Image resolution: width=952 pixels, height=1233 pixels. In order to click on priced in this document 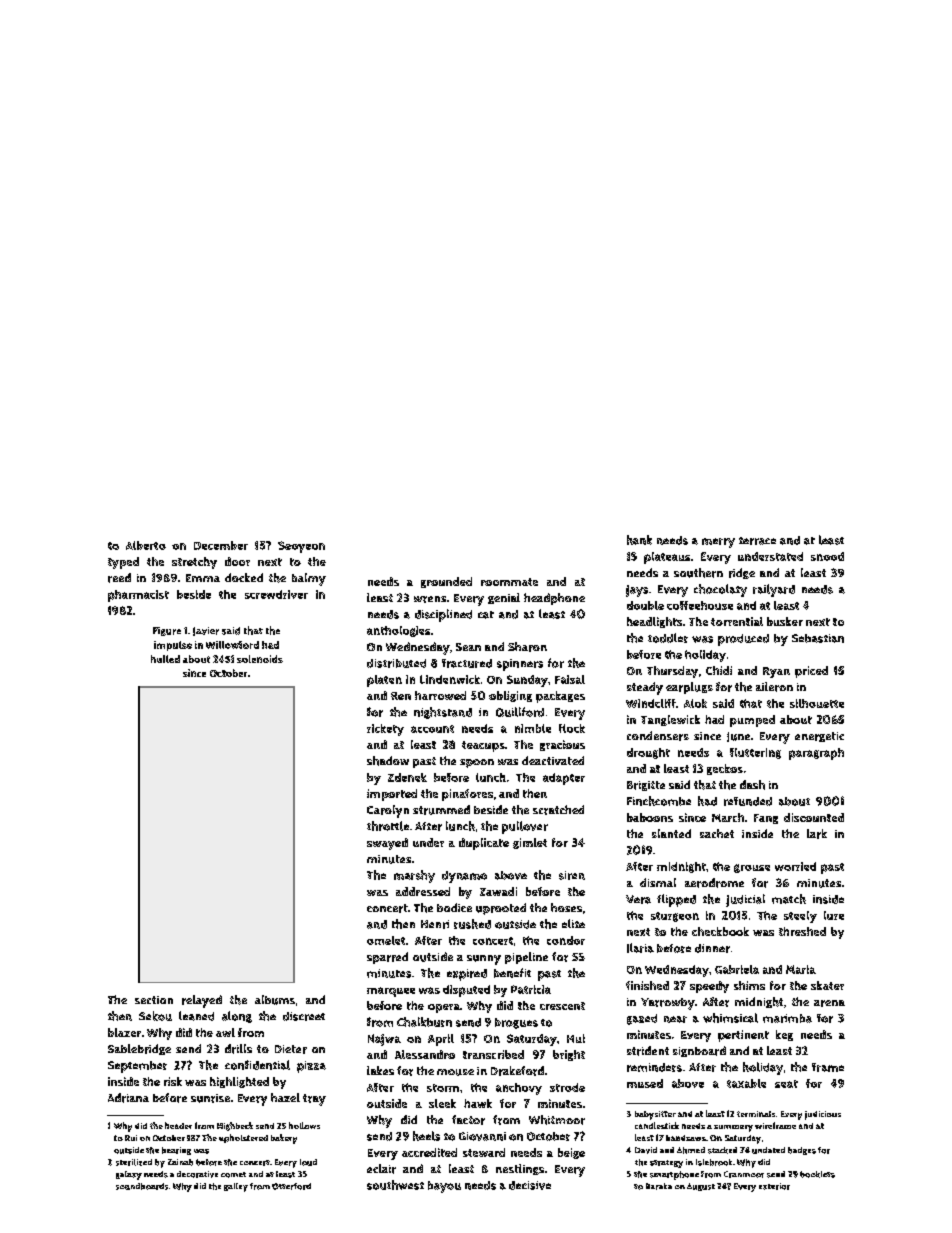, I will do `click(811, 672)`.
